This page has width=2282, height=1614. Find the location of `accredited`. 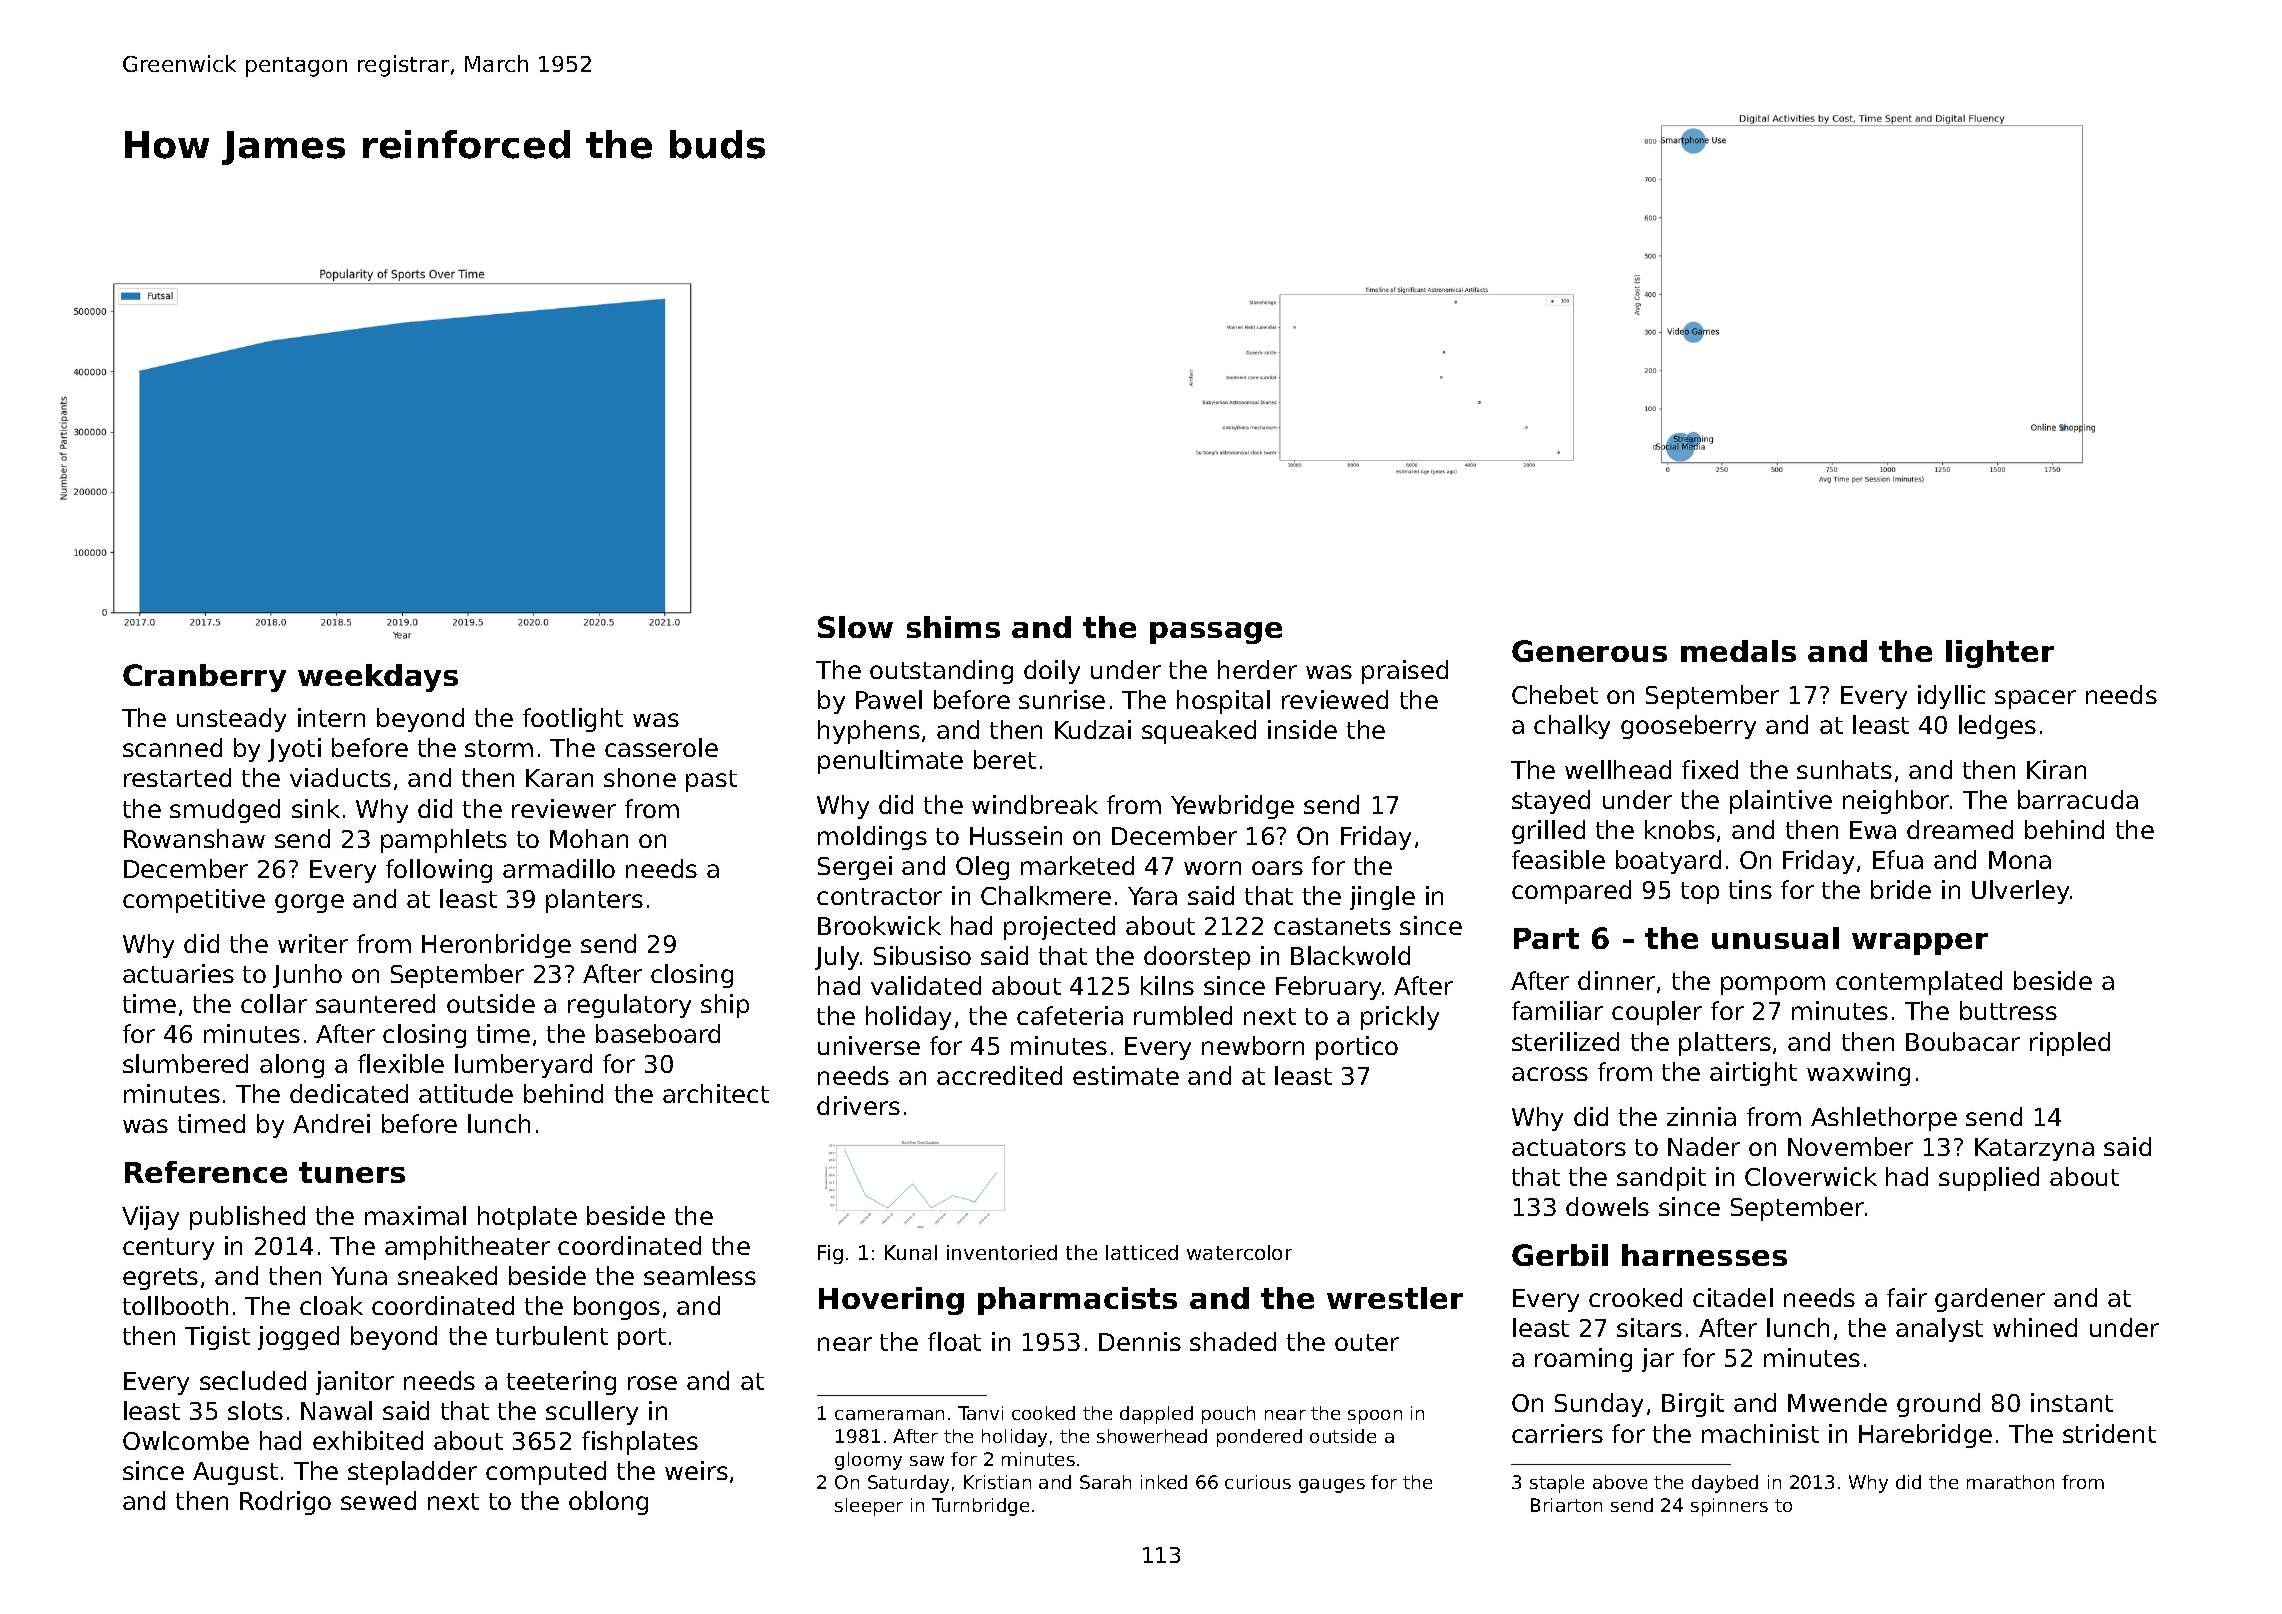

accredited is located at coordinates (999, 1075).
